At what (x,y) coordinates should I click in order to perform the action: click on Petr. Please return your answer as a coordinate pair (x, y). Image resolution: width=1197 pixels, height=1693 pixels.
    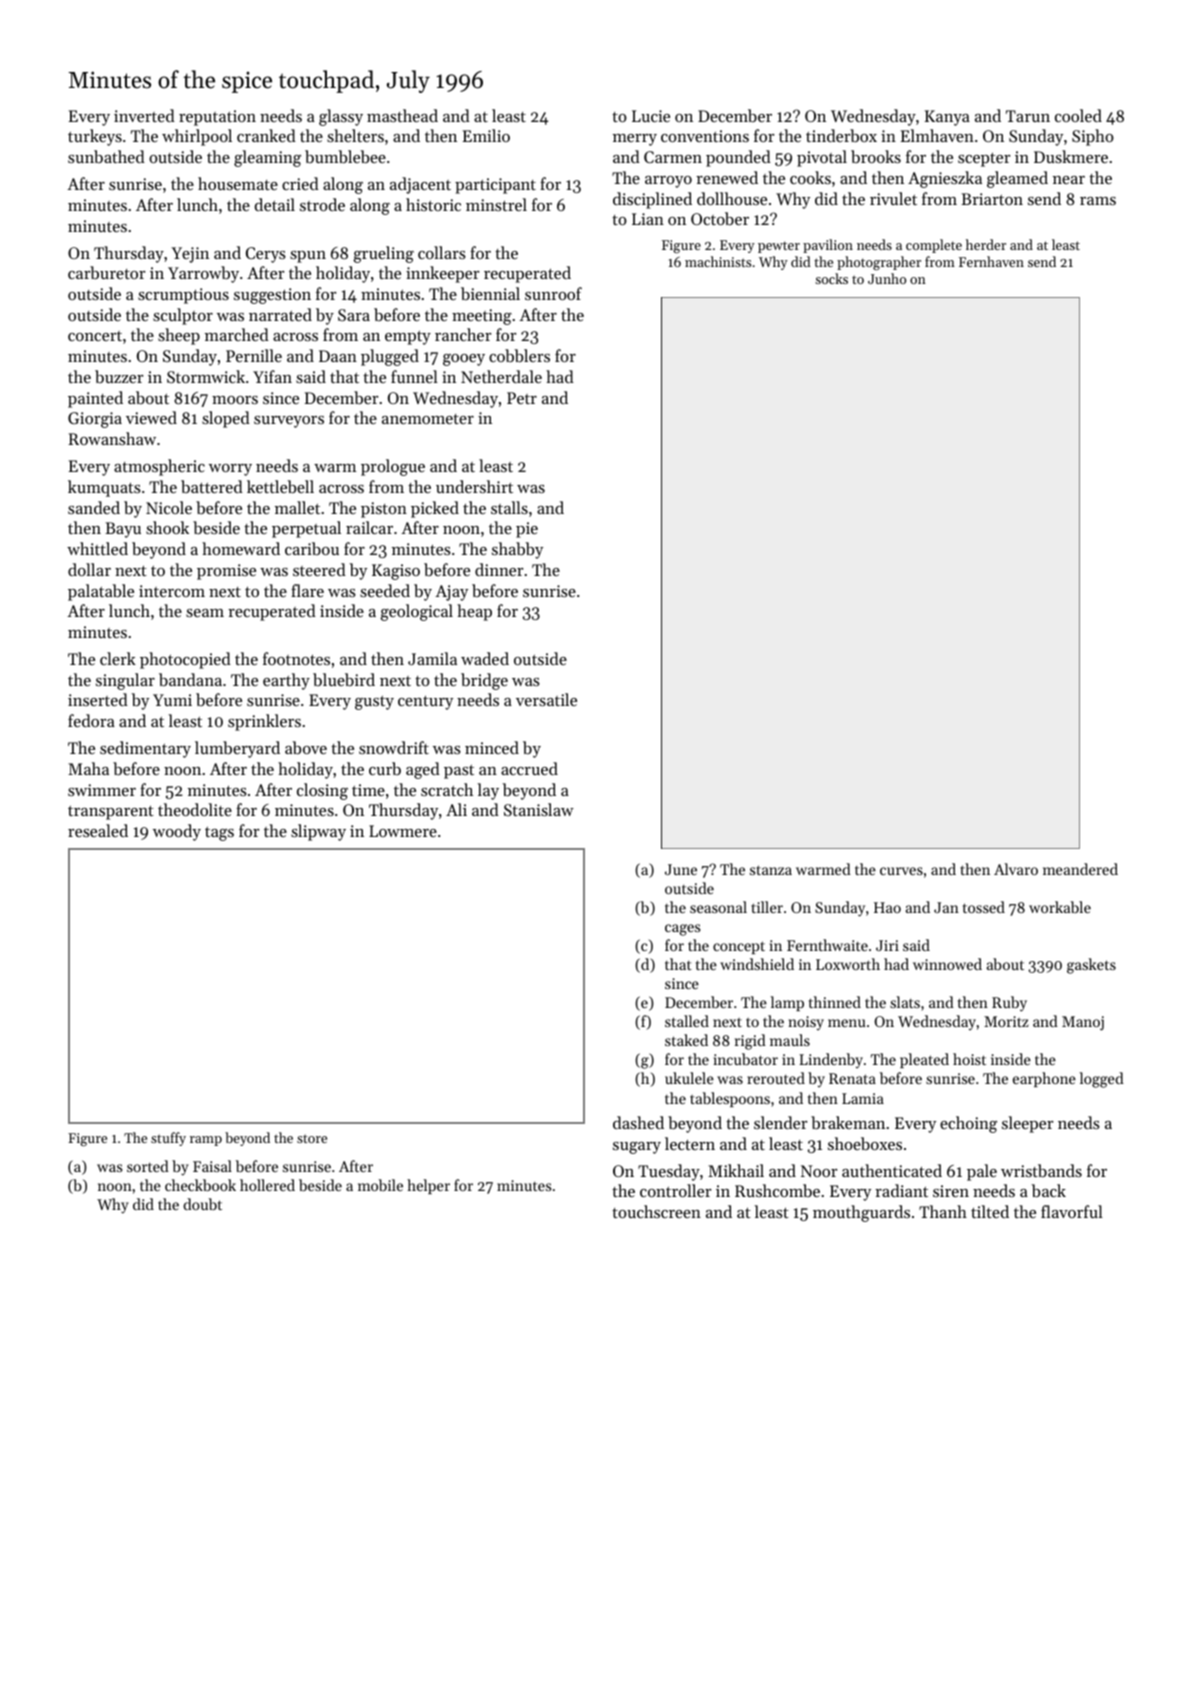
    Looking at the image, I should click on (522, 398).
